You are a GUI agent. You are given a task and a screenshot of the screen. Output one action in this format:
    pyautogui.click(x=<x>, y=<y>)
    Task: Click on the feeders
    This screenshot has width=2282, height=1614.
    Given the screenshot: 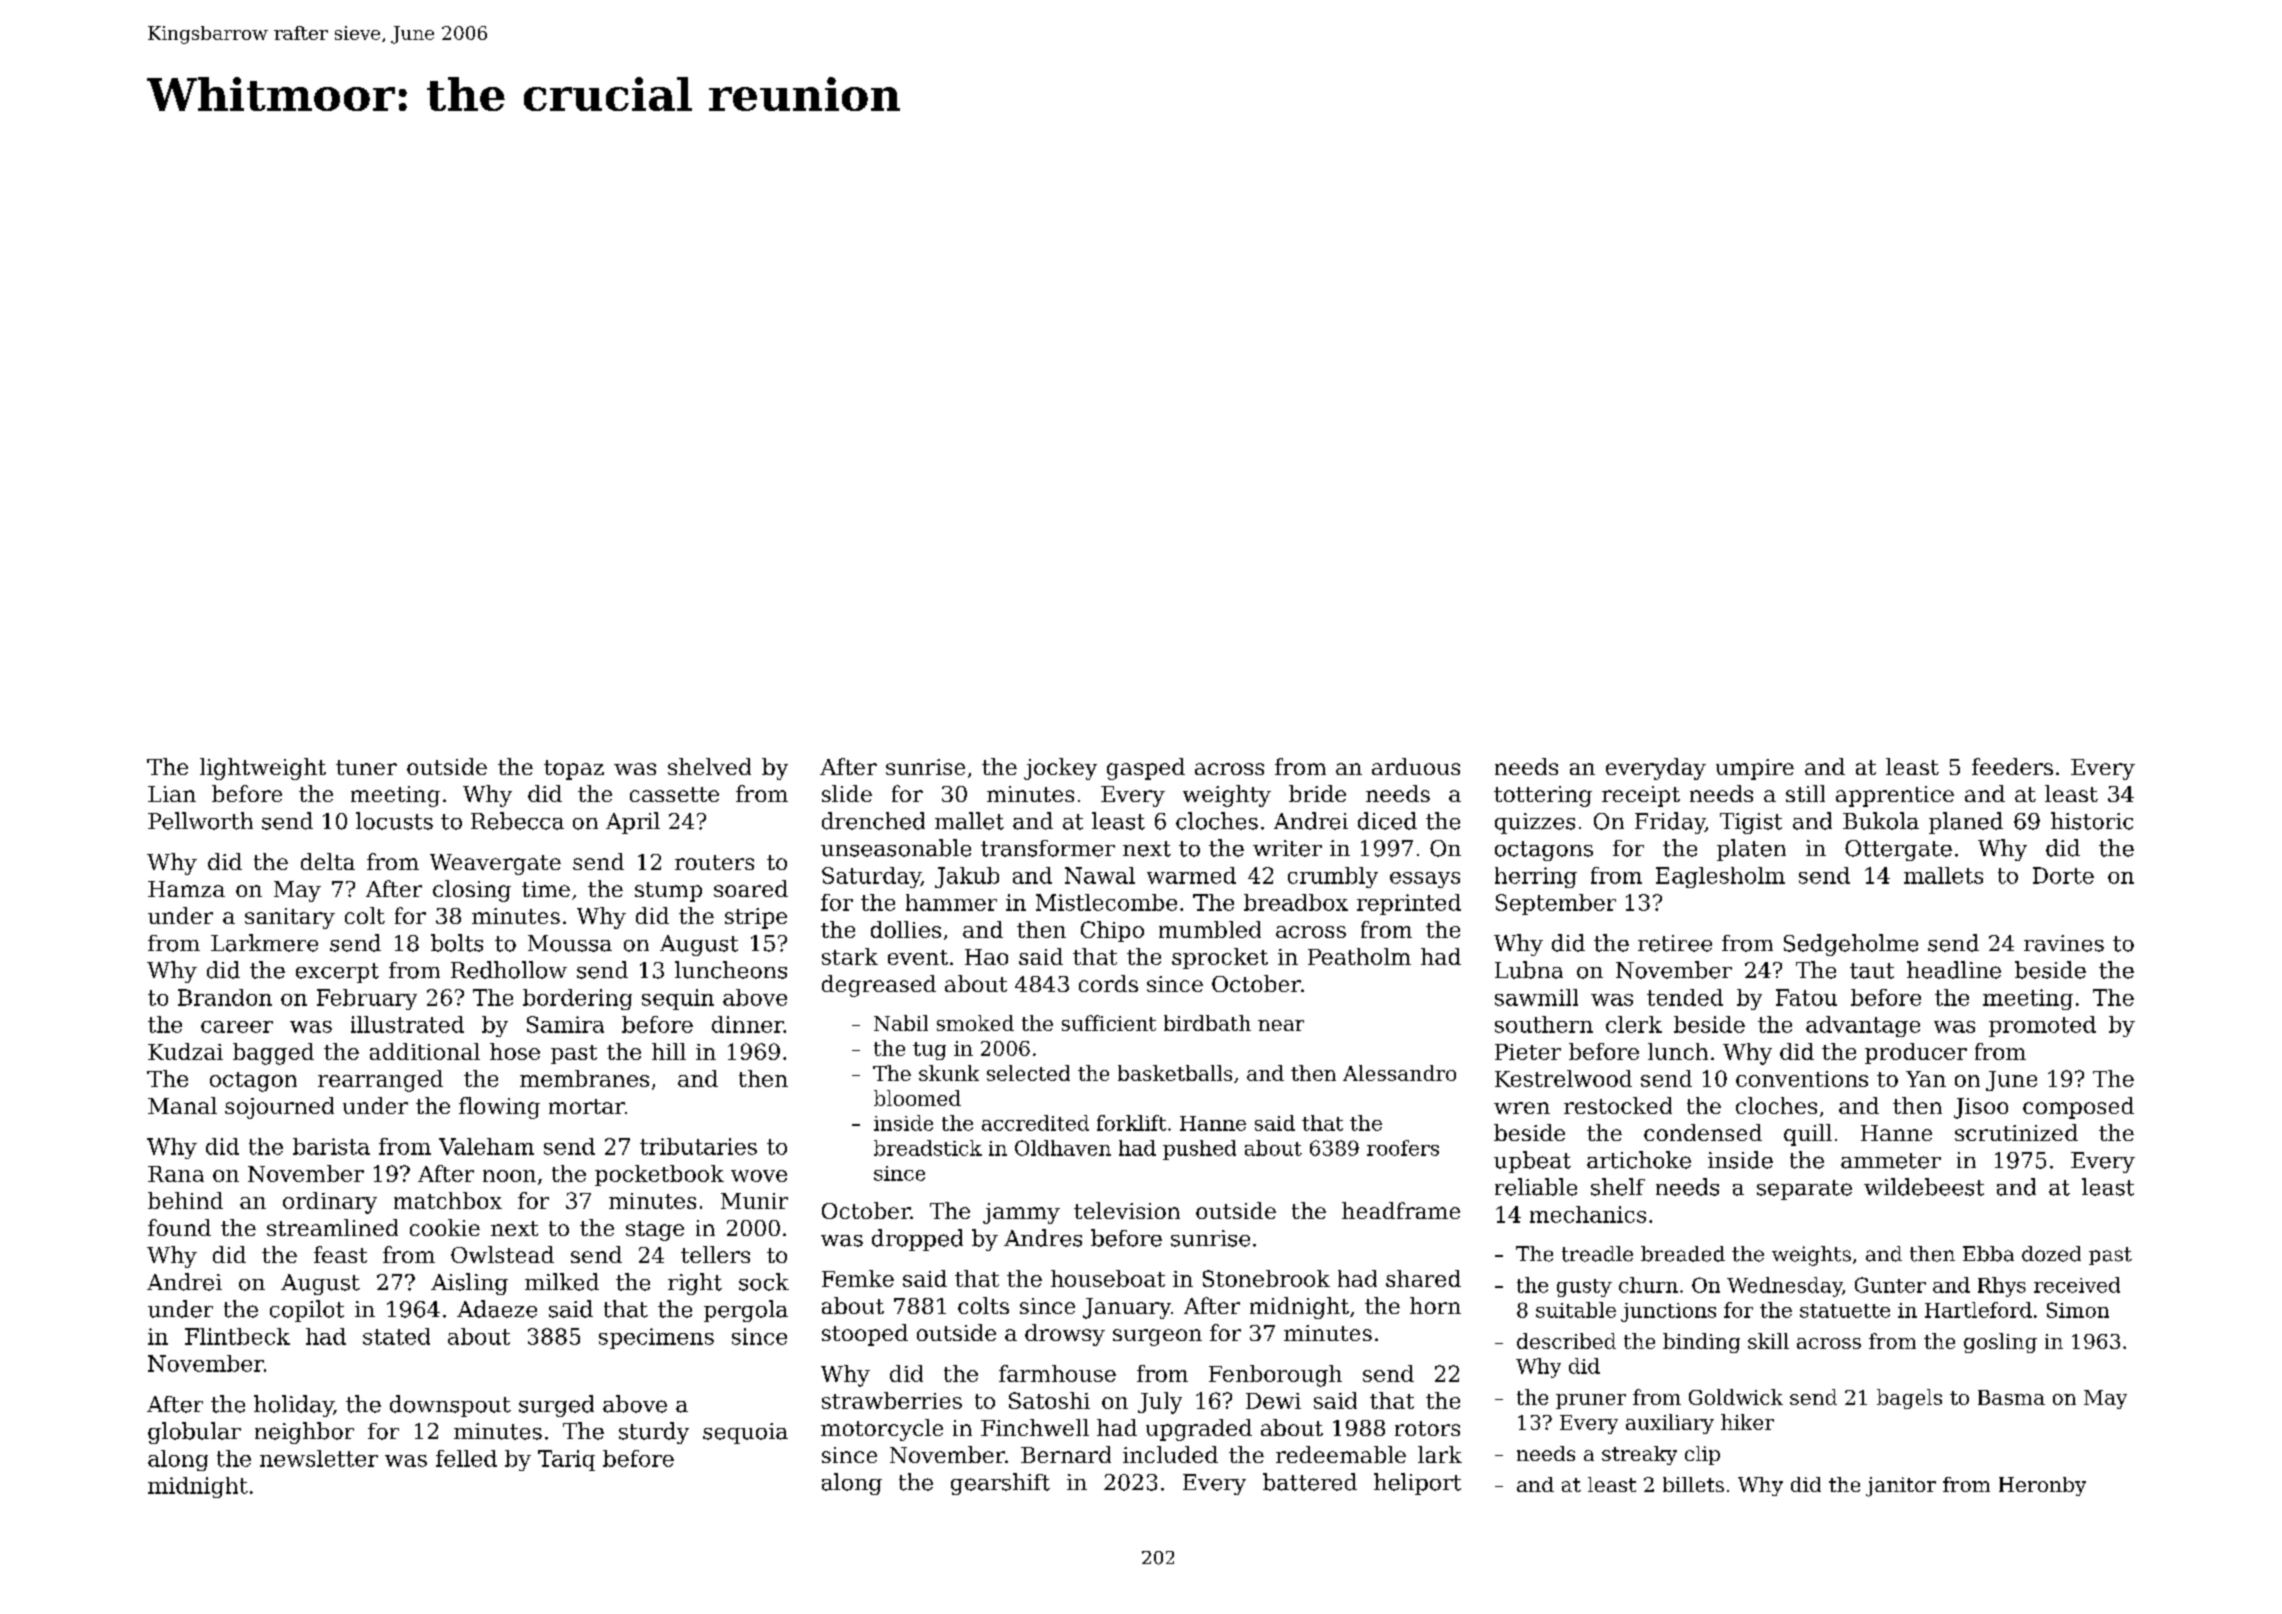 What is the action you would take?
    pyautogui.click(x=2012, y=766)
